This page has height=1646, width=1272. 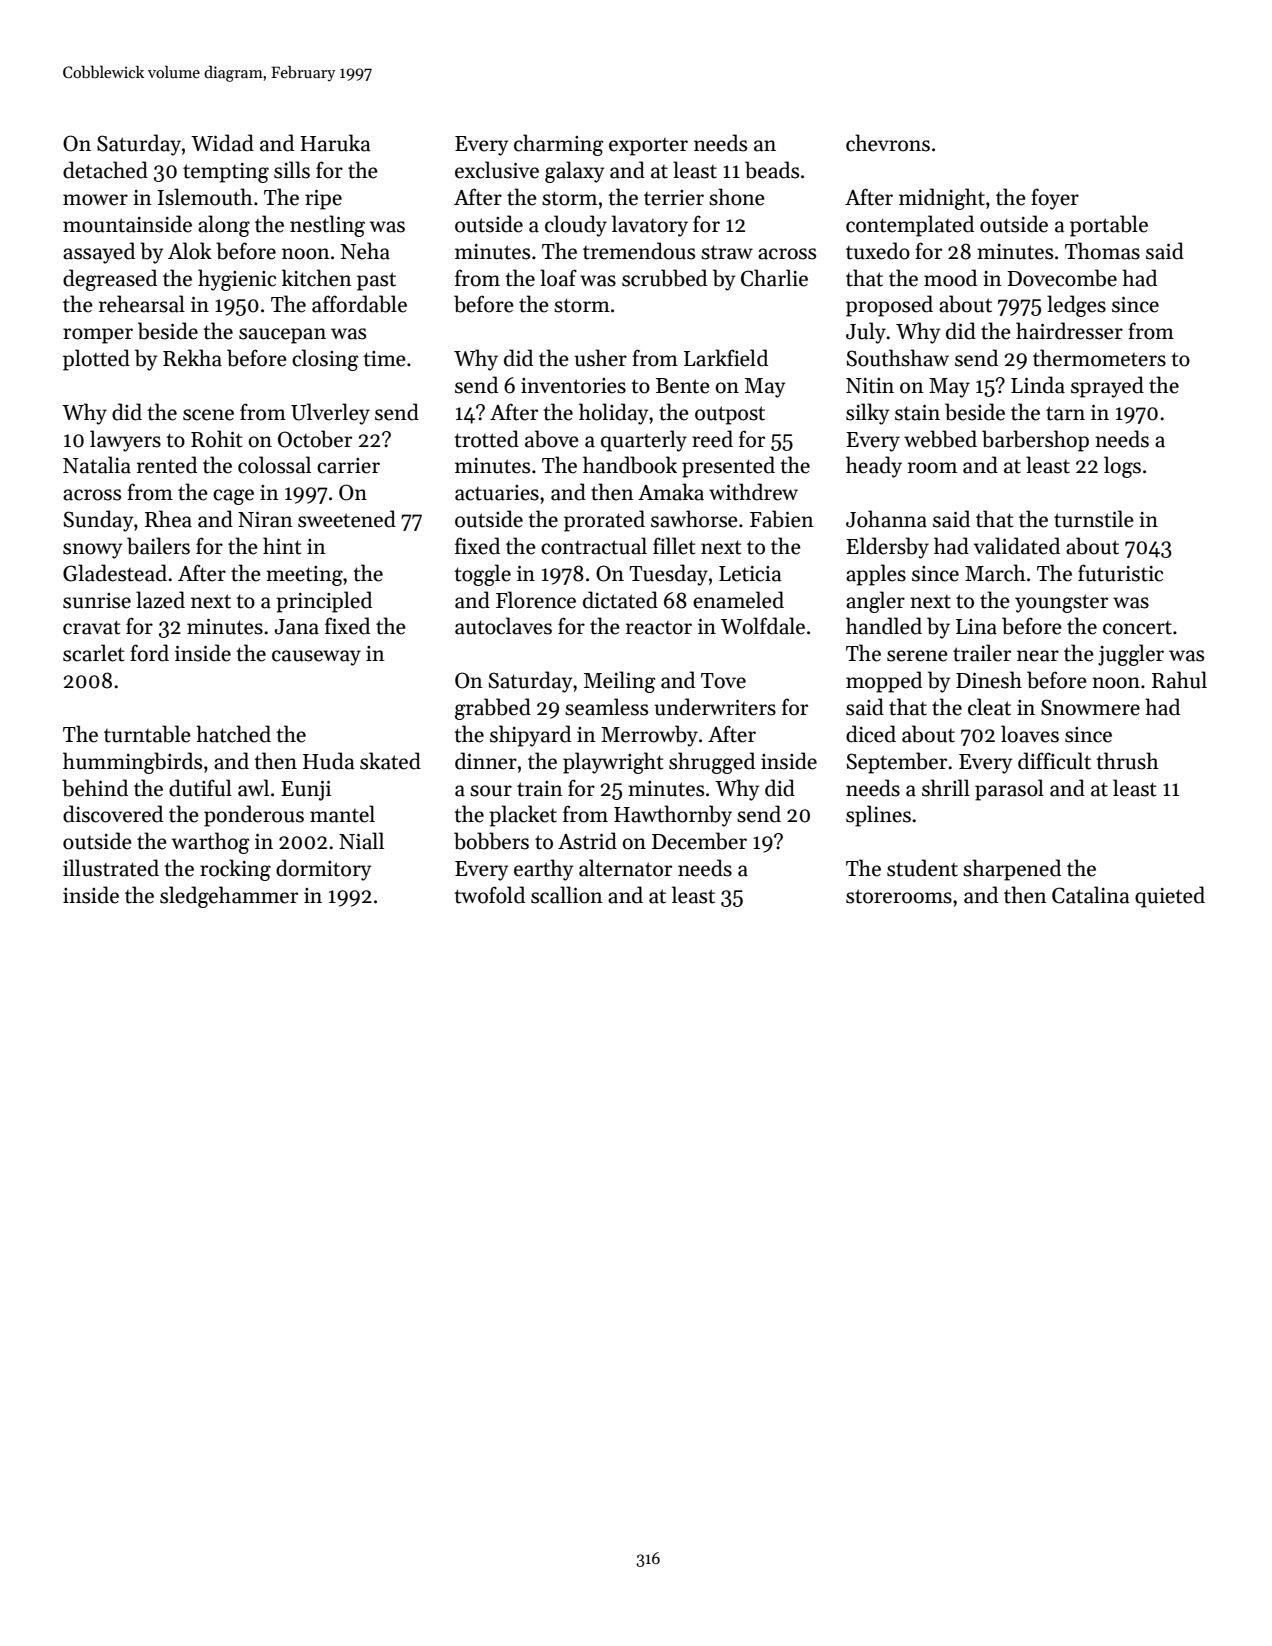 What do you see at coordinates (491, 791) in the page?
I see `sour` at bounding box center [491, 791].
